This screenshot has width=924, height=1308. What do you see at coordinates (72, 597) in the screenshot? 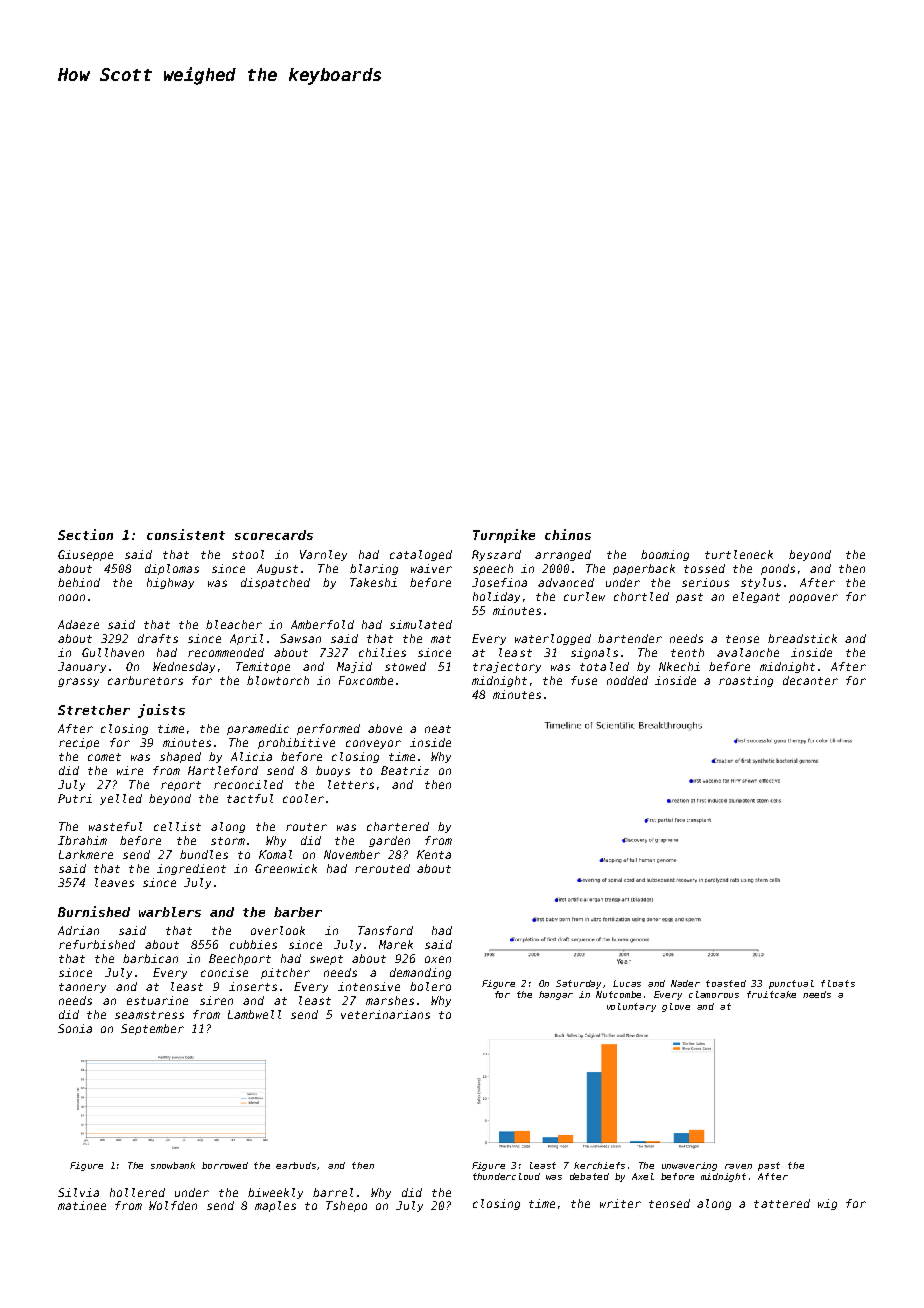
I see `noon` at bounding box center [72, 597].
